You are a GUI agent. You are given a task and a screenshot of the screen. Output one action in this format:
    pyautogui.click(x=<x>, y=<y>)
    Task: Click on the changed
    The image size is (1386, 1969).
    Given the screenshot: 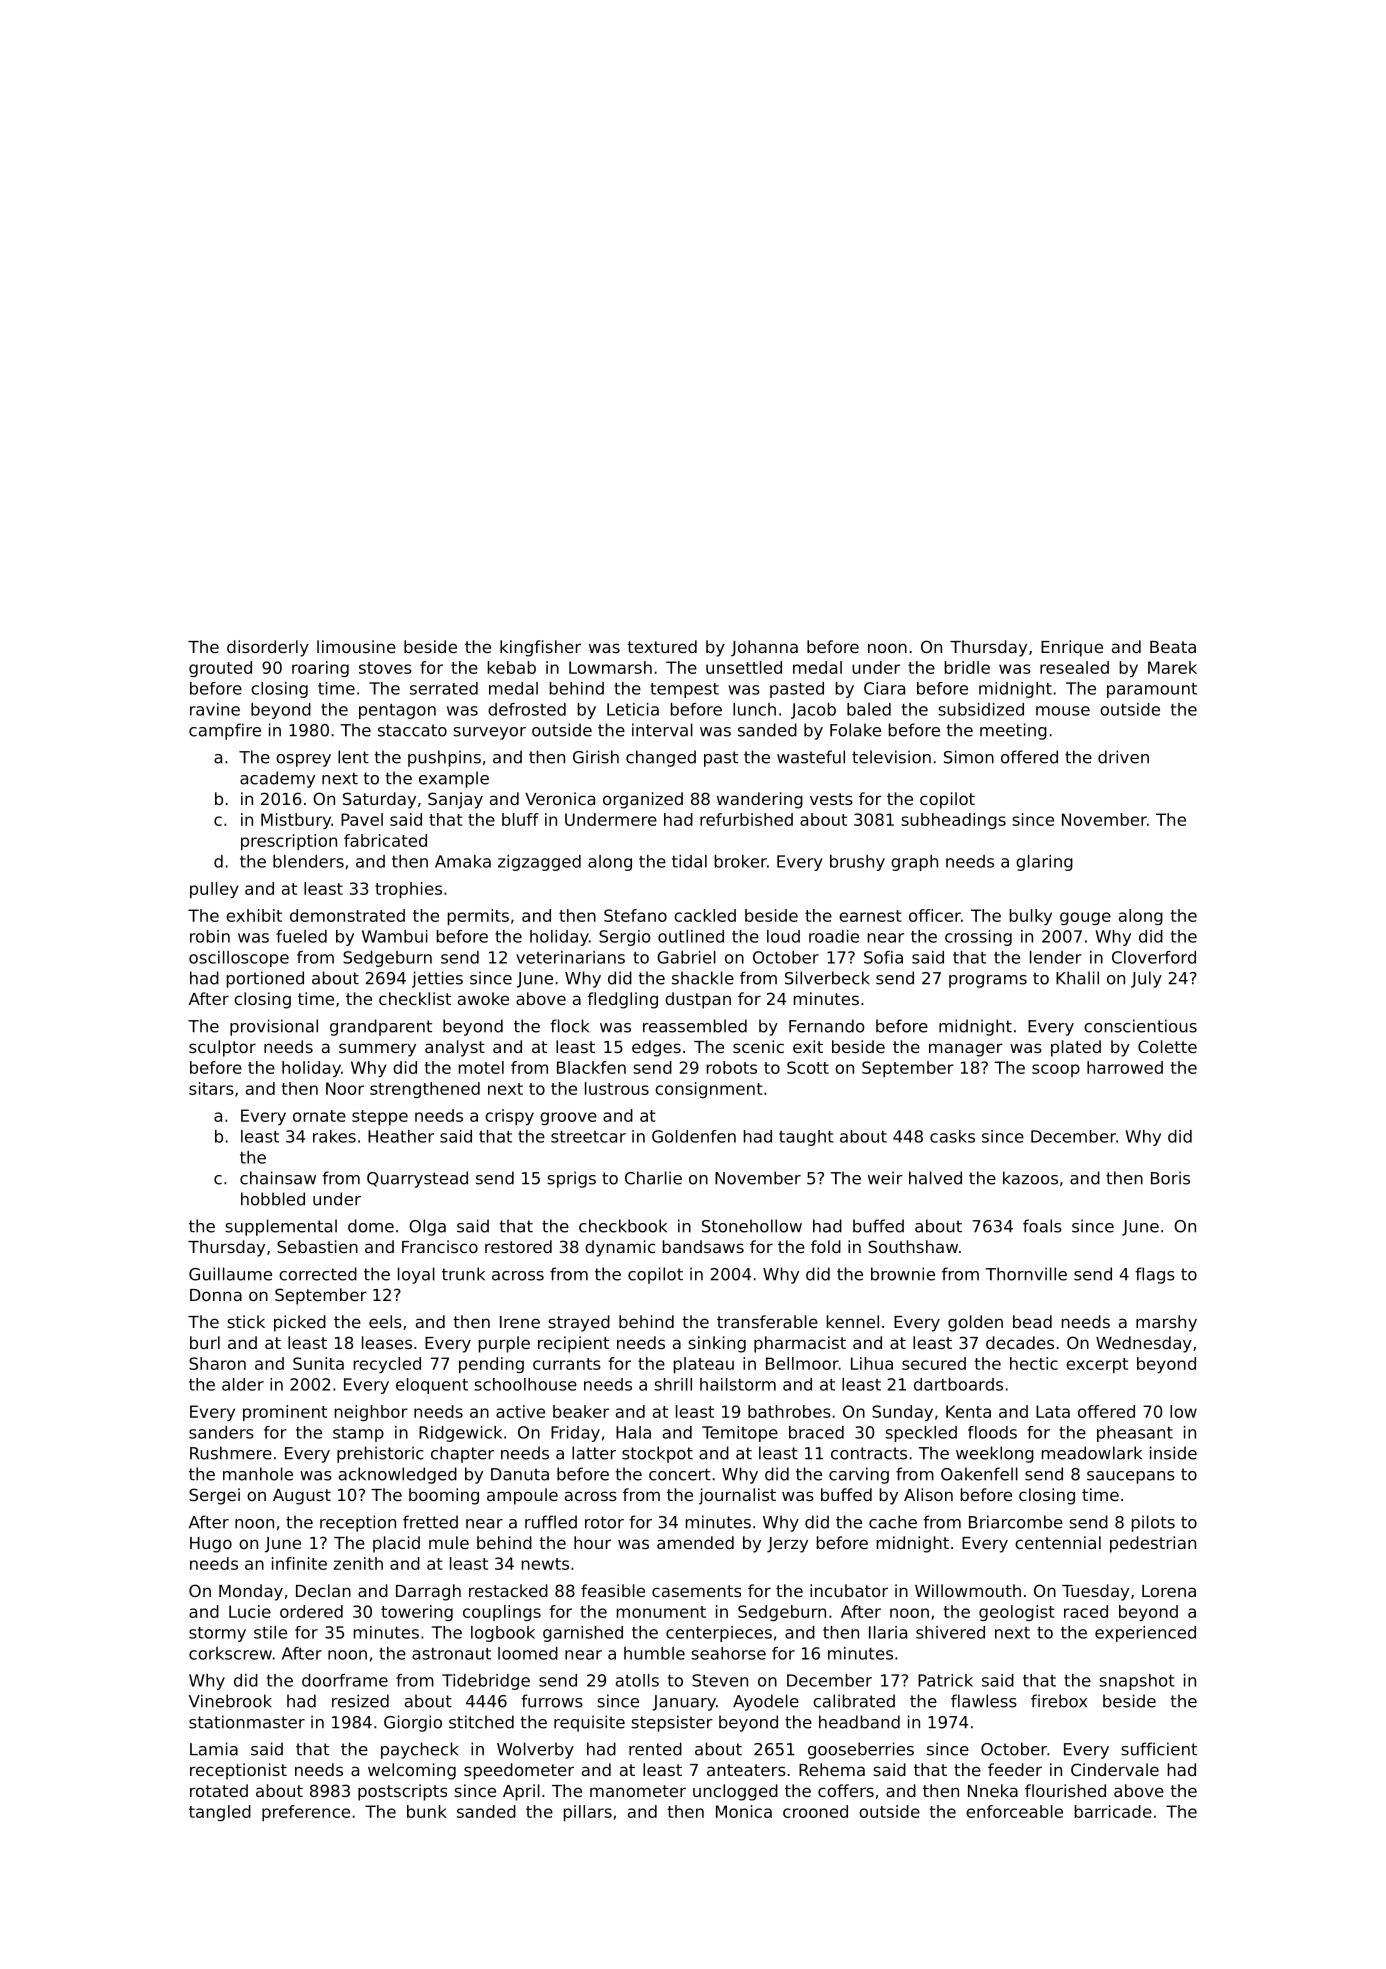 What is the action you would take?
    pyautogui.click(x=661, y=758)
